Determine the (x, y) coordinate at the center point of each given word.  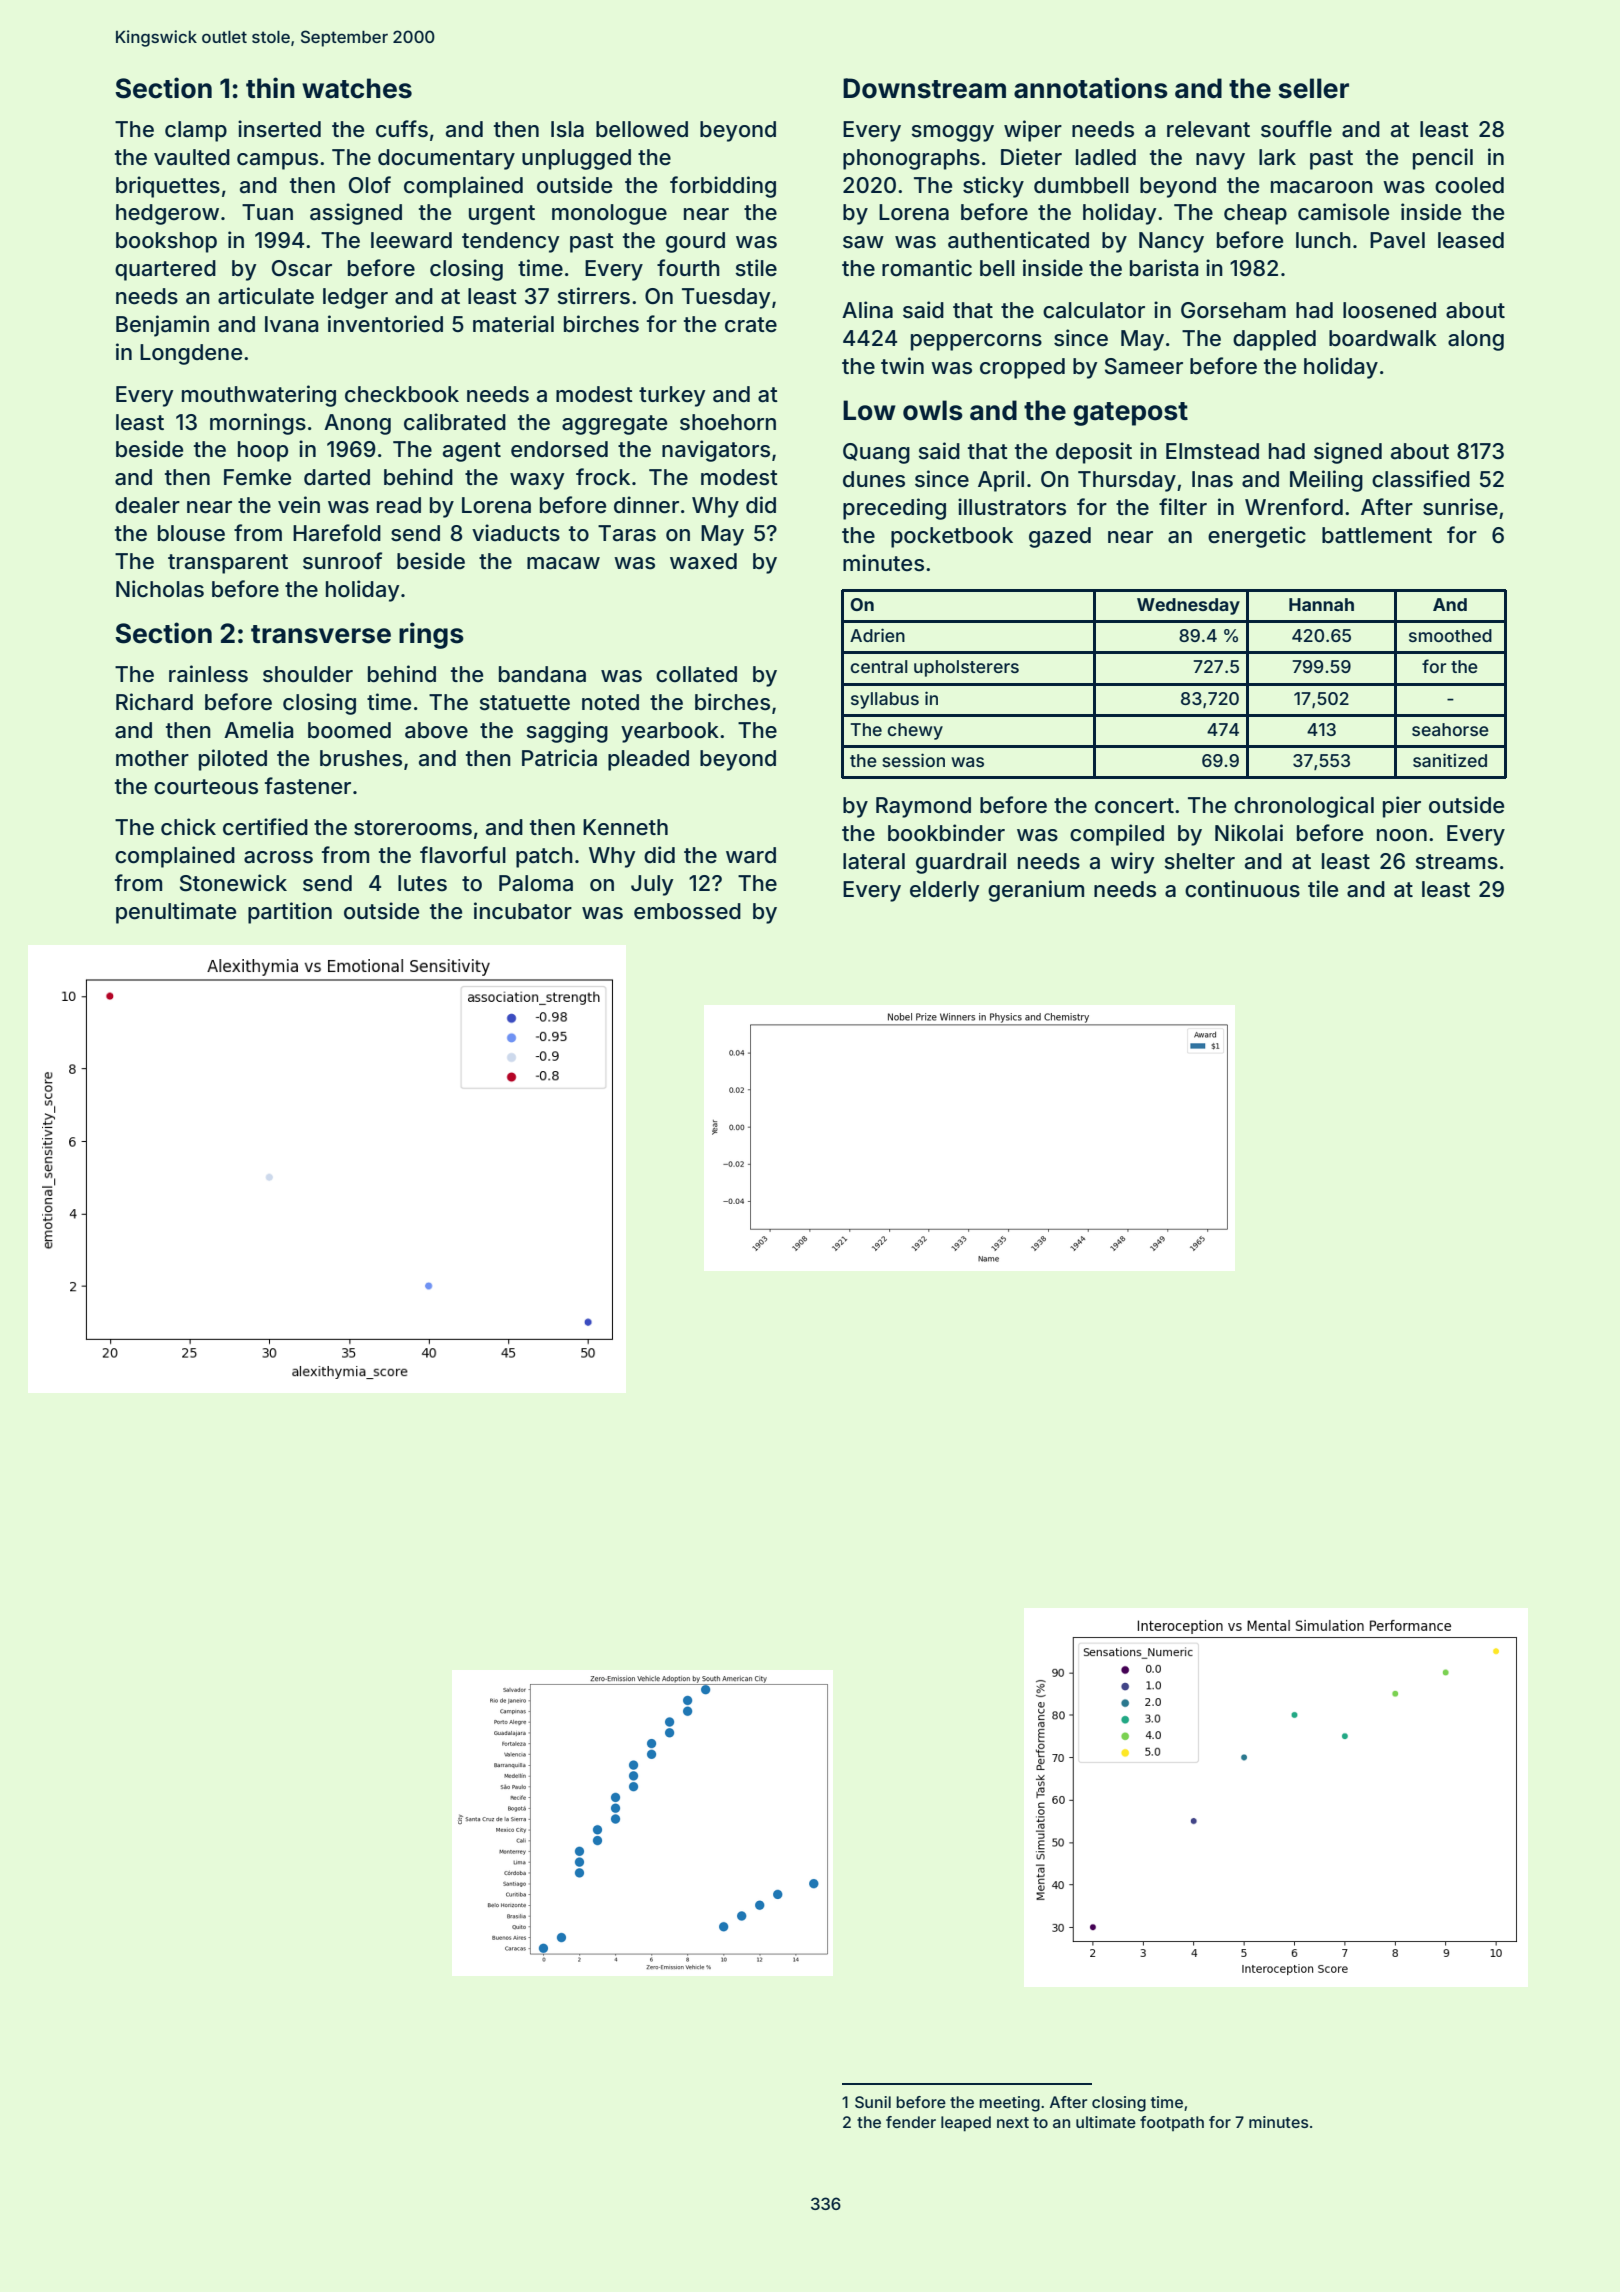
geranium (1036, 891)
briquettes (168, 187)
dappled (1274, 340)
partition (290, 913)
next (1013, 2122)
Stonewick (233, 883)
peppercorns (976, 342)
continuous (1242, 889)
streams (1457, 862)
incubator (523, 911)
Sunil (873, 2102)
